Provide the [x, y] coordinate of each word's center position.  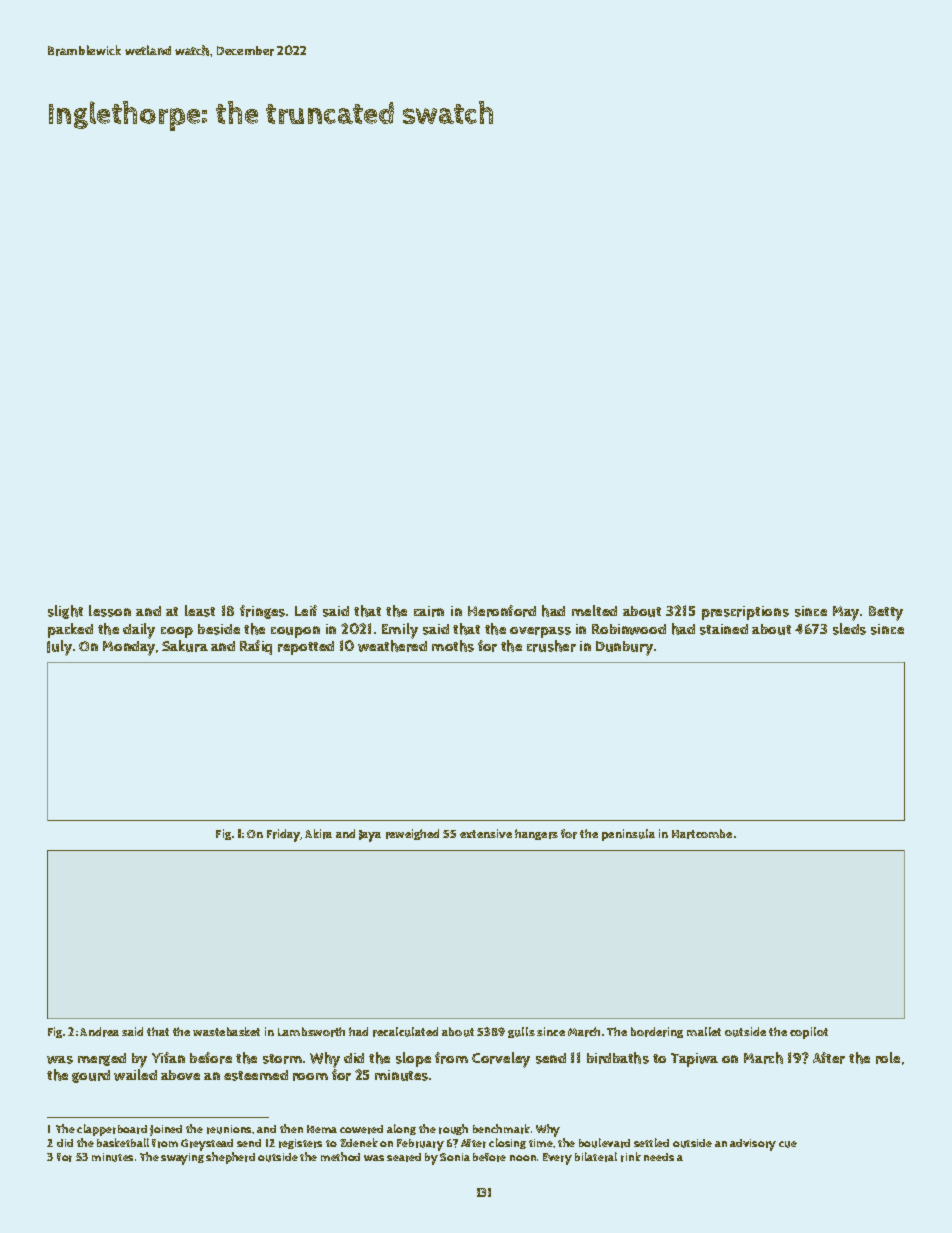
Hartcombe [702, 834]
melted [594, 610]
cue [788, 1144]
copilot [809, 1033]
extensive [486, 833]
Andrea [99, 1032]
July [59, 648]
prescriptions [745, 613]
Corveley [501, 1060]
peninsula [628, 835]
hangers [536, 834]
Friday [284, 835]
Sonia [455, 1157]
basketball [123, 1142]
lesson [110, 611]
